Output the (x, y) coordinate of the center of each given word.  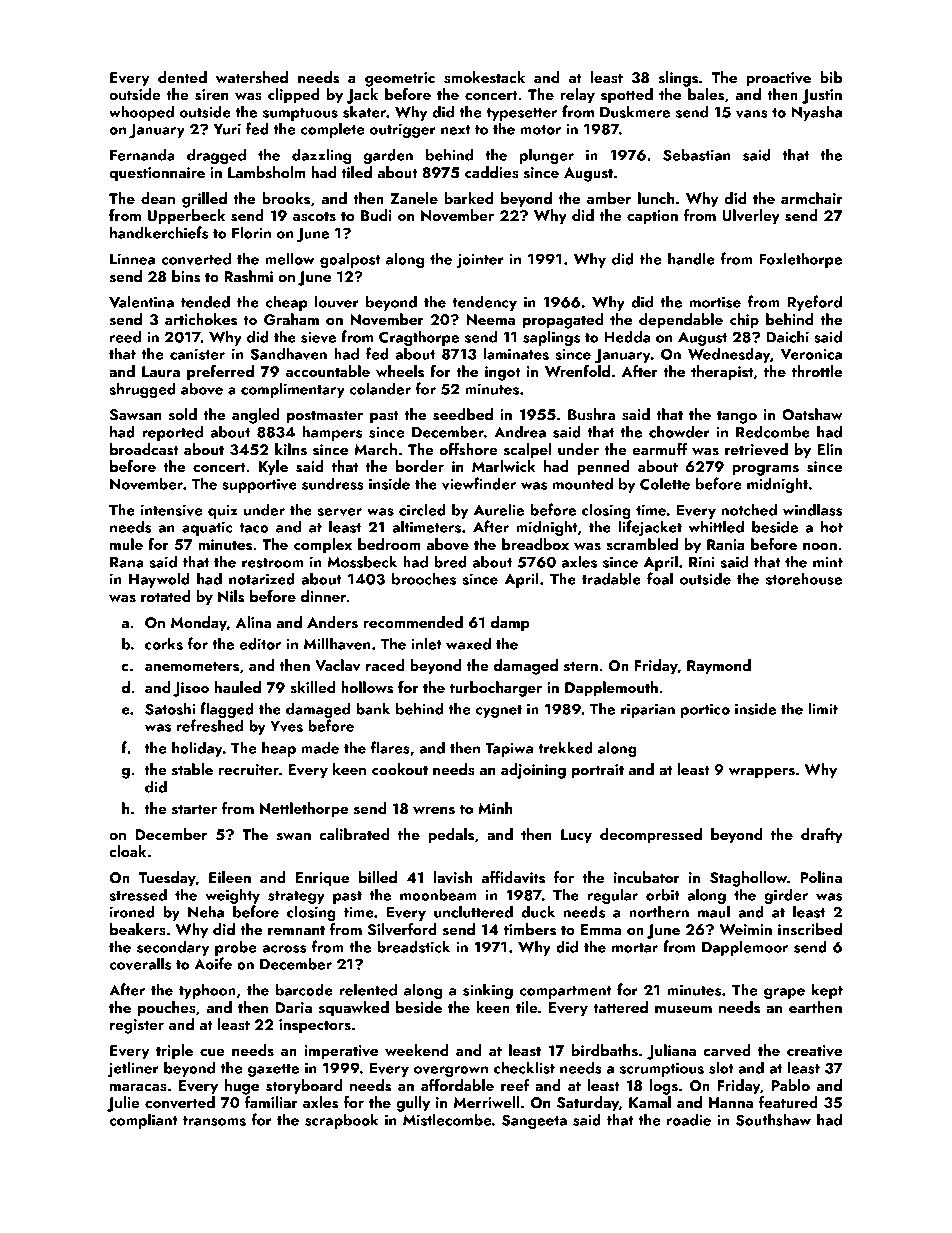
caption (652, 217)
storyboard (304, 1087)
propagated (563, 321)
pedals (451, 836)
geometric (400, 79)
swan (294, 837)
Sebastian (697, 154)
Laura (161, 371)
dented (182, 77)
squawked (354, 1009)
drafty (822, 836)
